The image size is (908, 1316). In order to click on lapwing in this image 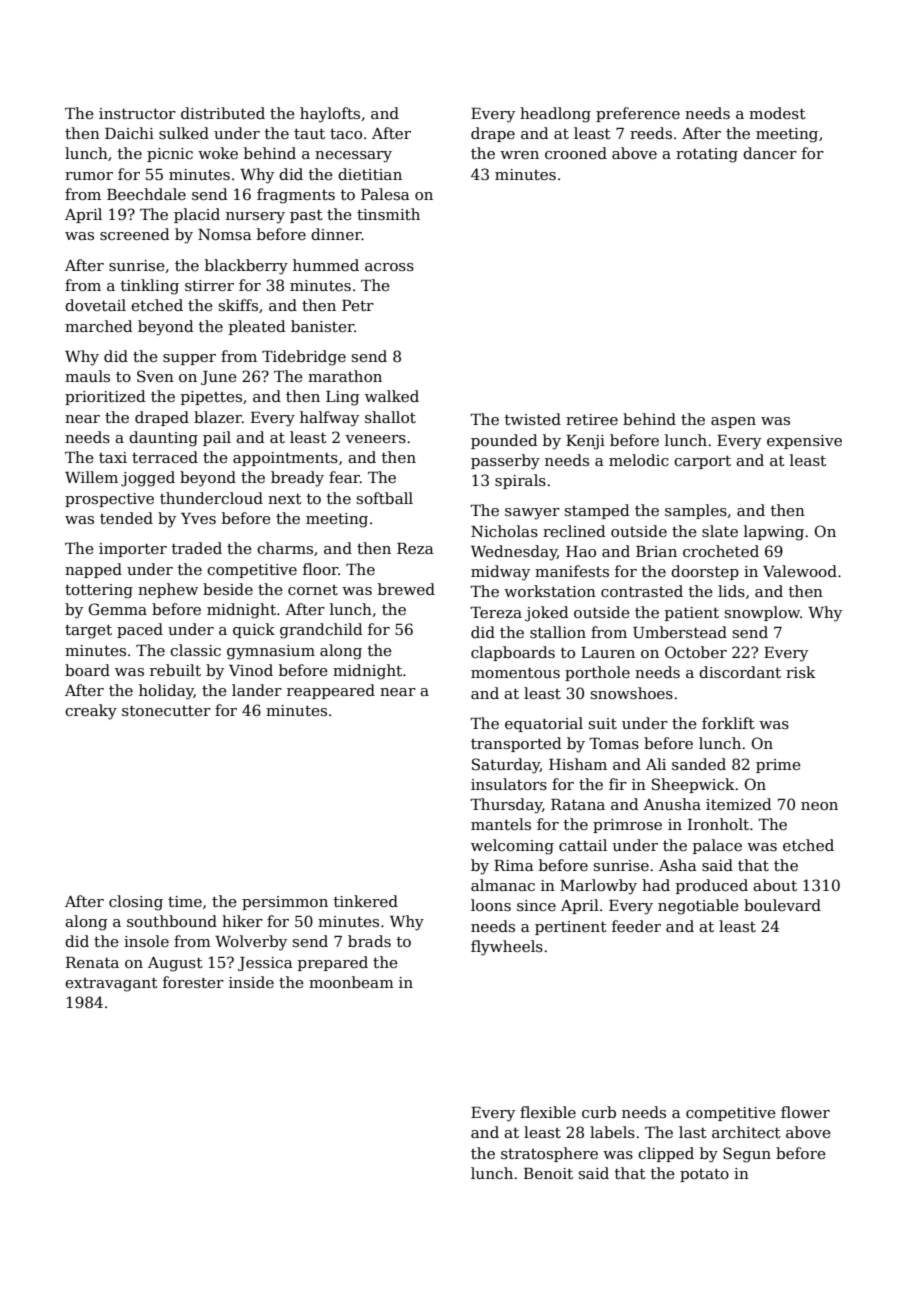, I will do `click(774, 533)`.
